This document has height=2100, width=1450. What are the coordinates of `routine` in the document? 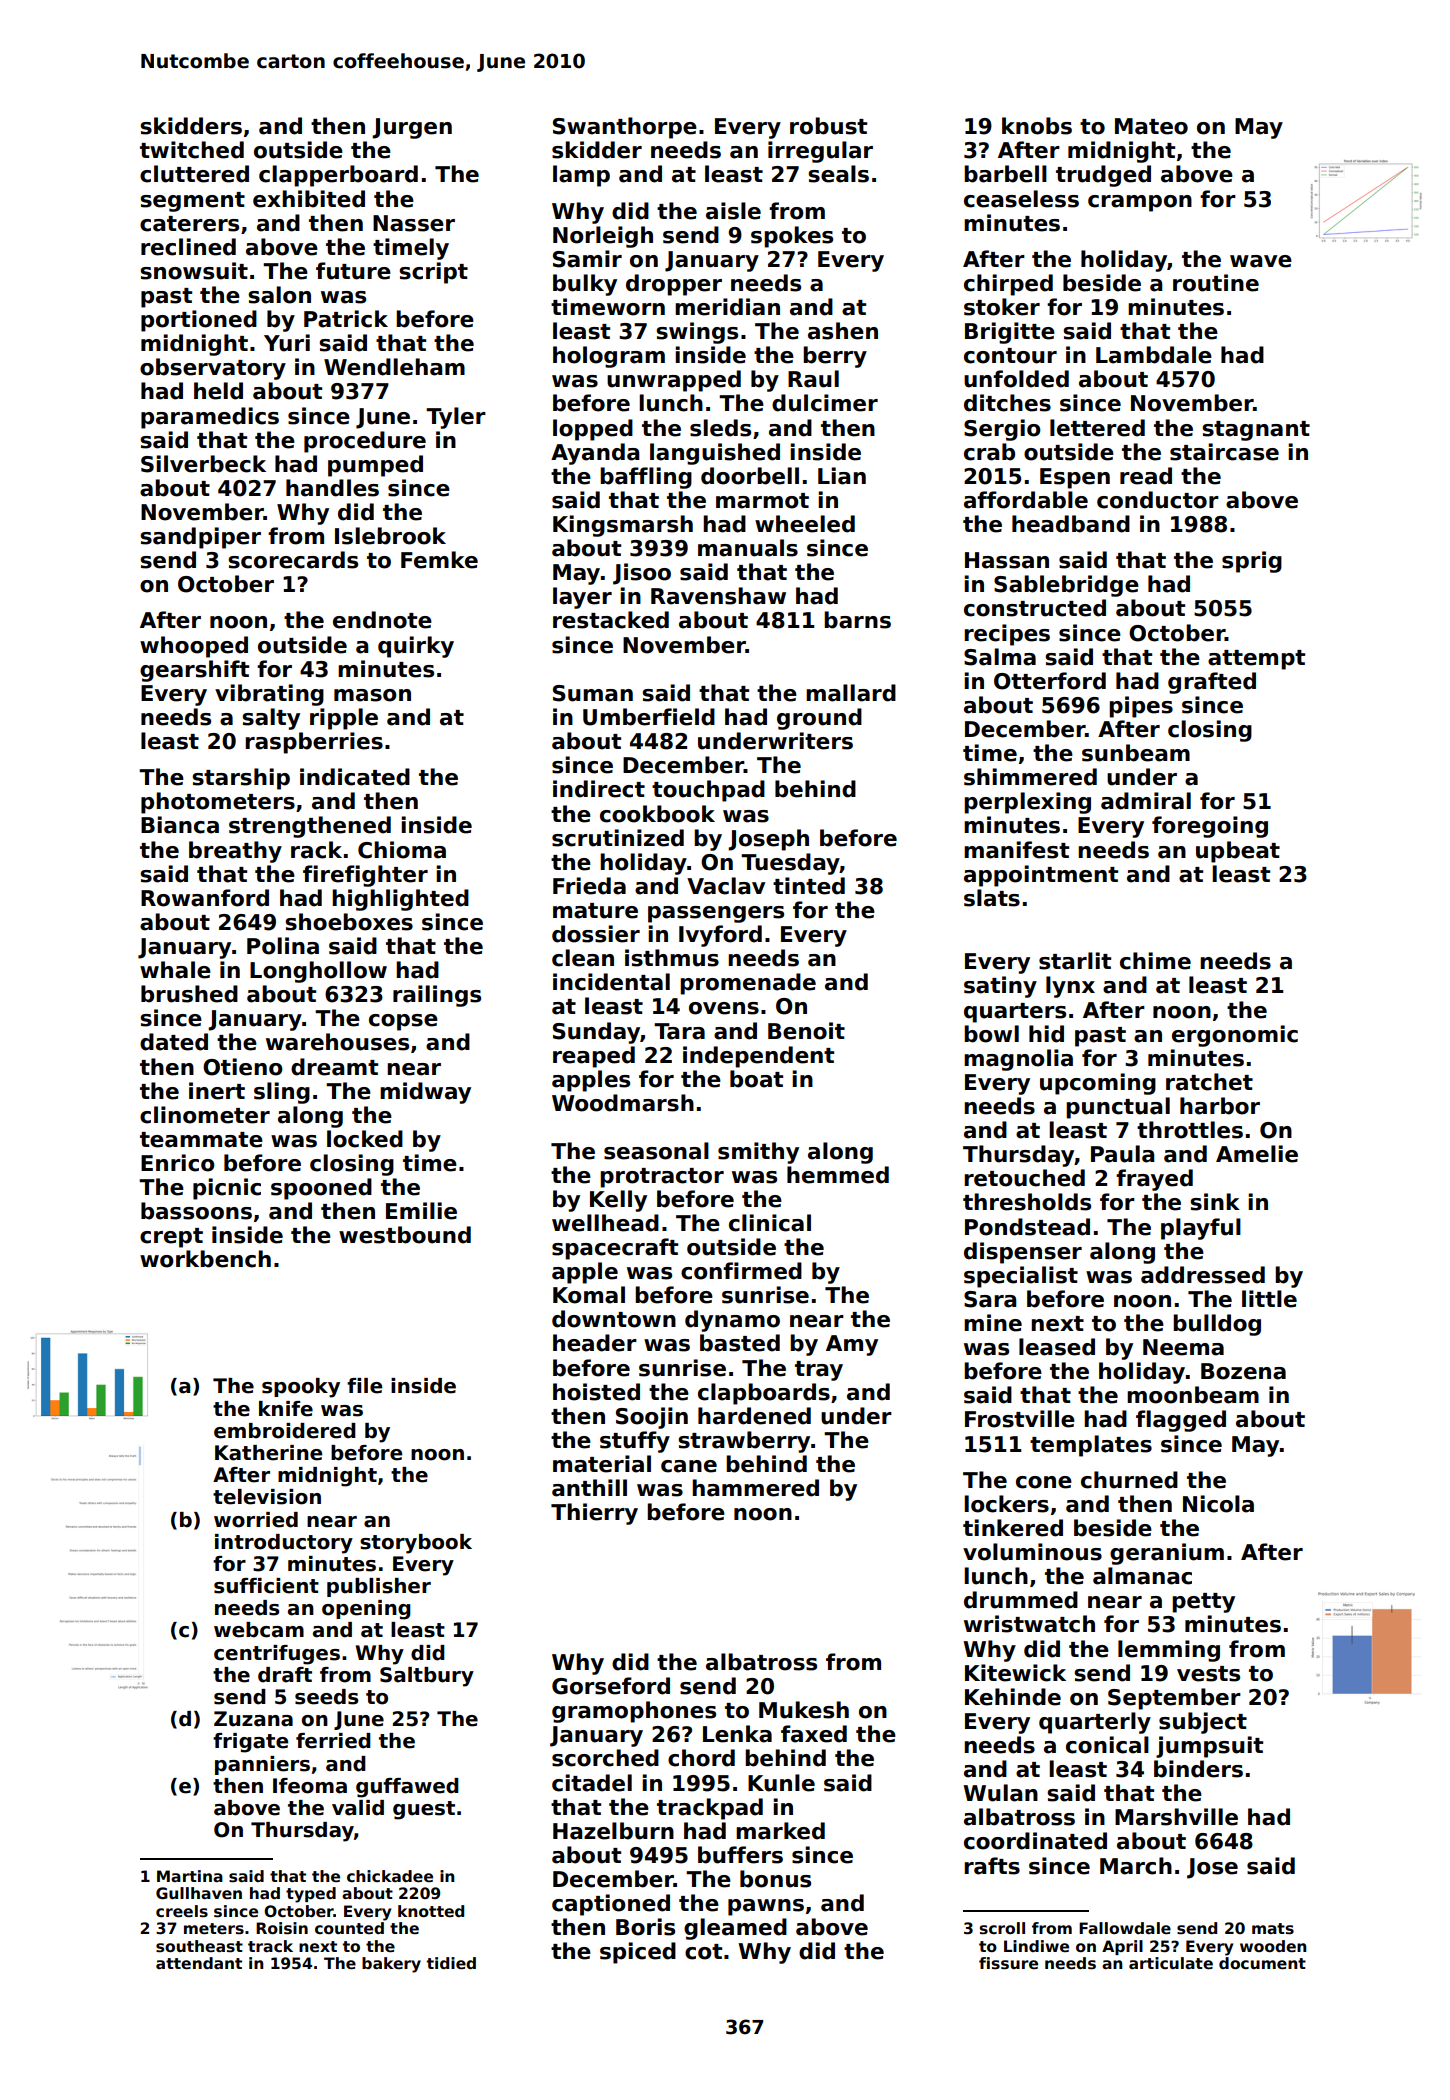 It's located at (1216, 283).
